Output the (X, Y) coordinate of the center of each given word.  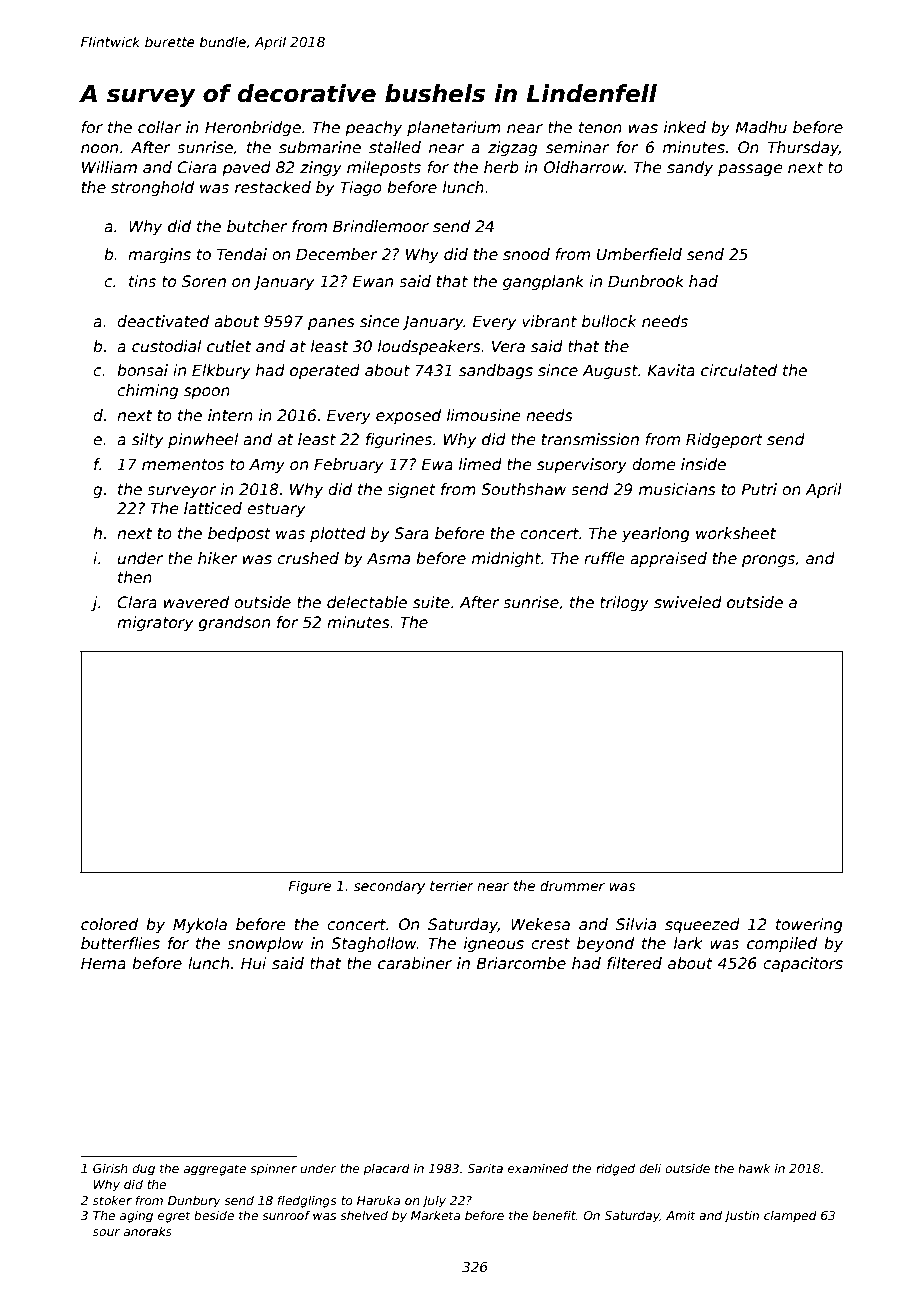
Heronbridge (253, 128)
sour (106, 1232)
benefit (554, 1215)
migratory (155, 623)
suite (431, 602)
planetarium (454, 128)
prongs (768, 561)
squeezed (702, 925)
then (135, 577)
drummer (572, 885)
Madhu (761, 127)
